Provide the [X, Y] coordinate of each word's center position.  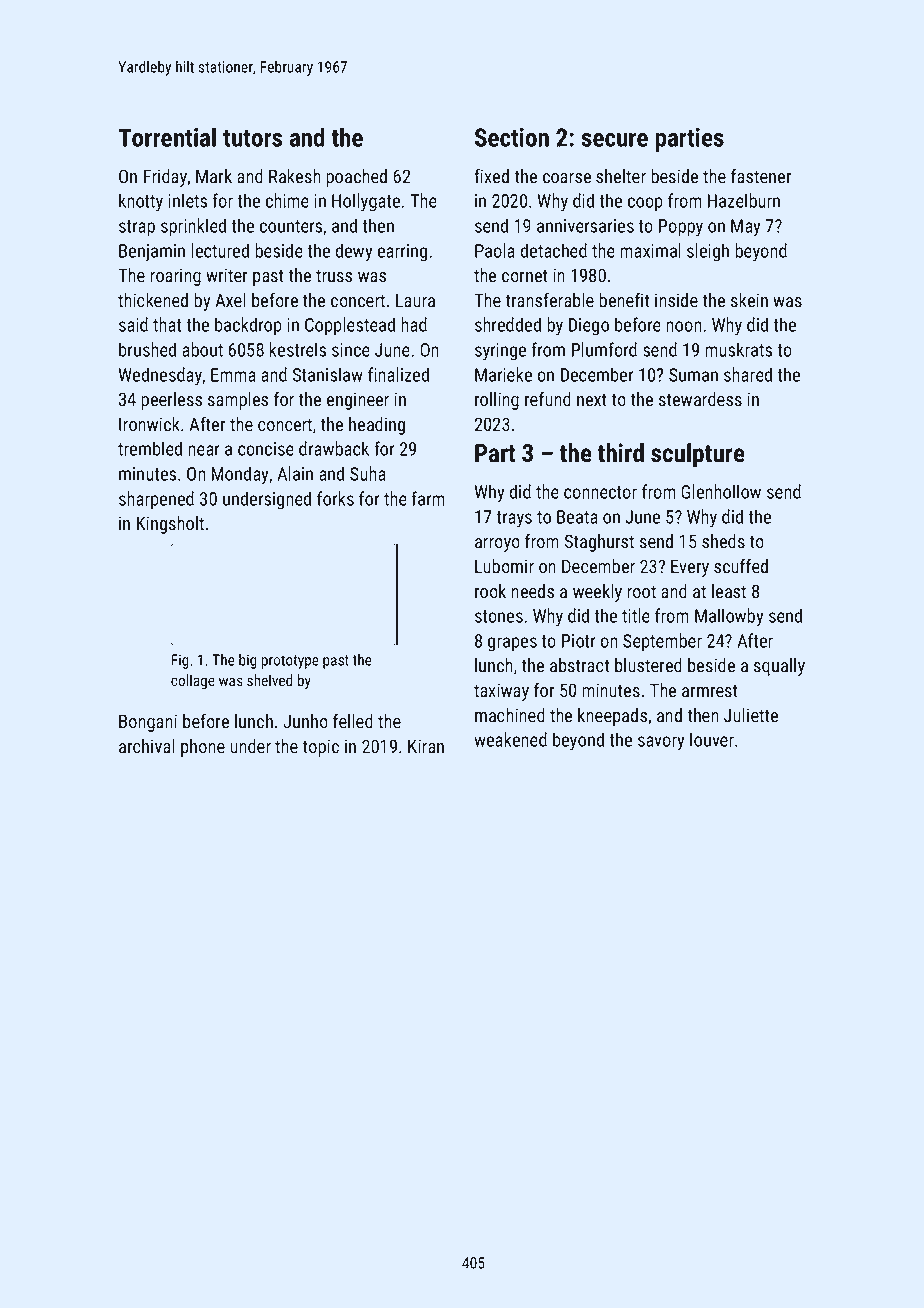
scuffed [741, 566]
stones [499, 616]
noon [684, 326]
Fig [180, 661]
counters [291, 226]
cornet [525, 276]
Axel [230, 300]
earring [402, 253]
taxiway [501, 692]
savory [661, 743]
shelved [270, 680]
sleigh [708, 252]
